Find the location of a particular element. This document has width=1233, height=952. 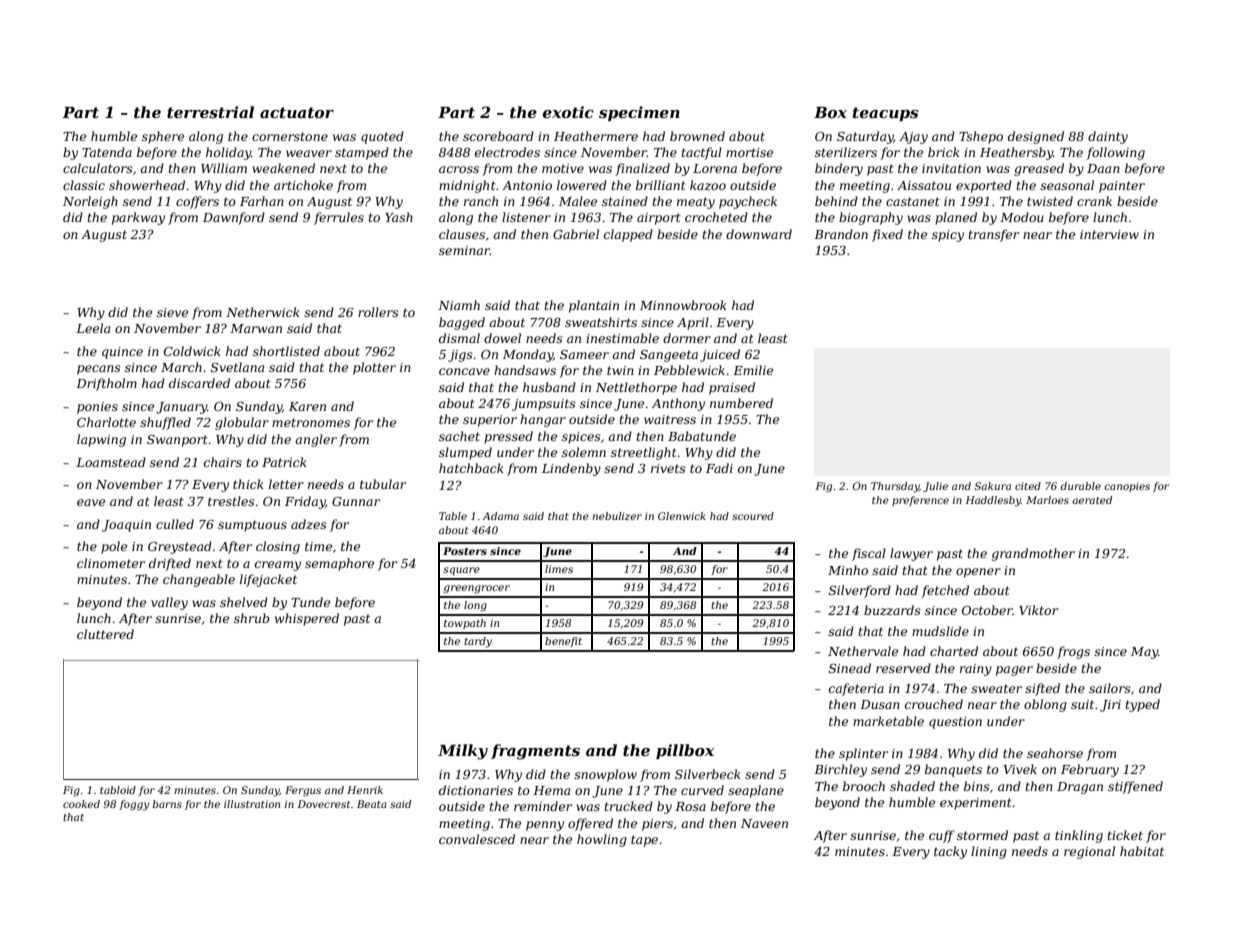

painter is located at coordinates (1122, 187).
